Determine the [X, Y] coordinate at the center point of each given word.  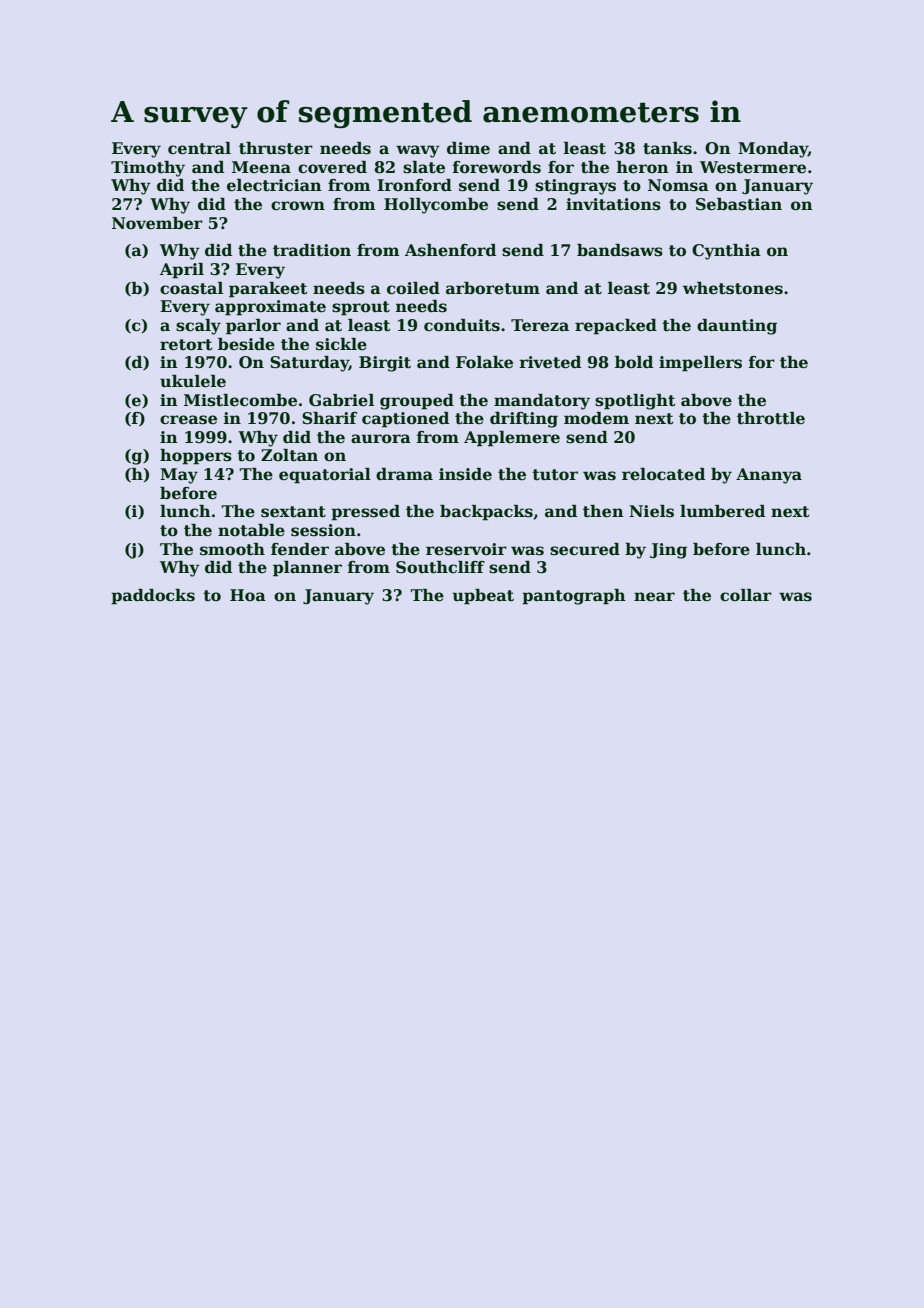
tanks [667, 148]
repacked [616, 327]
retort [186, 345]
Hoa [248, 595]
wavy [418, 151]
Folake [484, 362]
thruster [276, 148]
